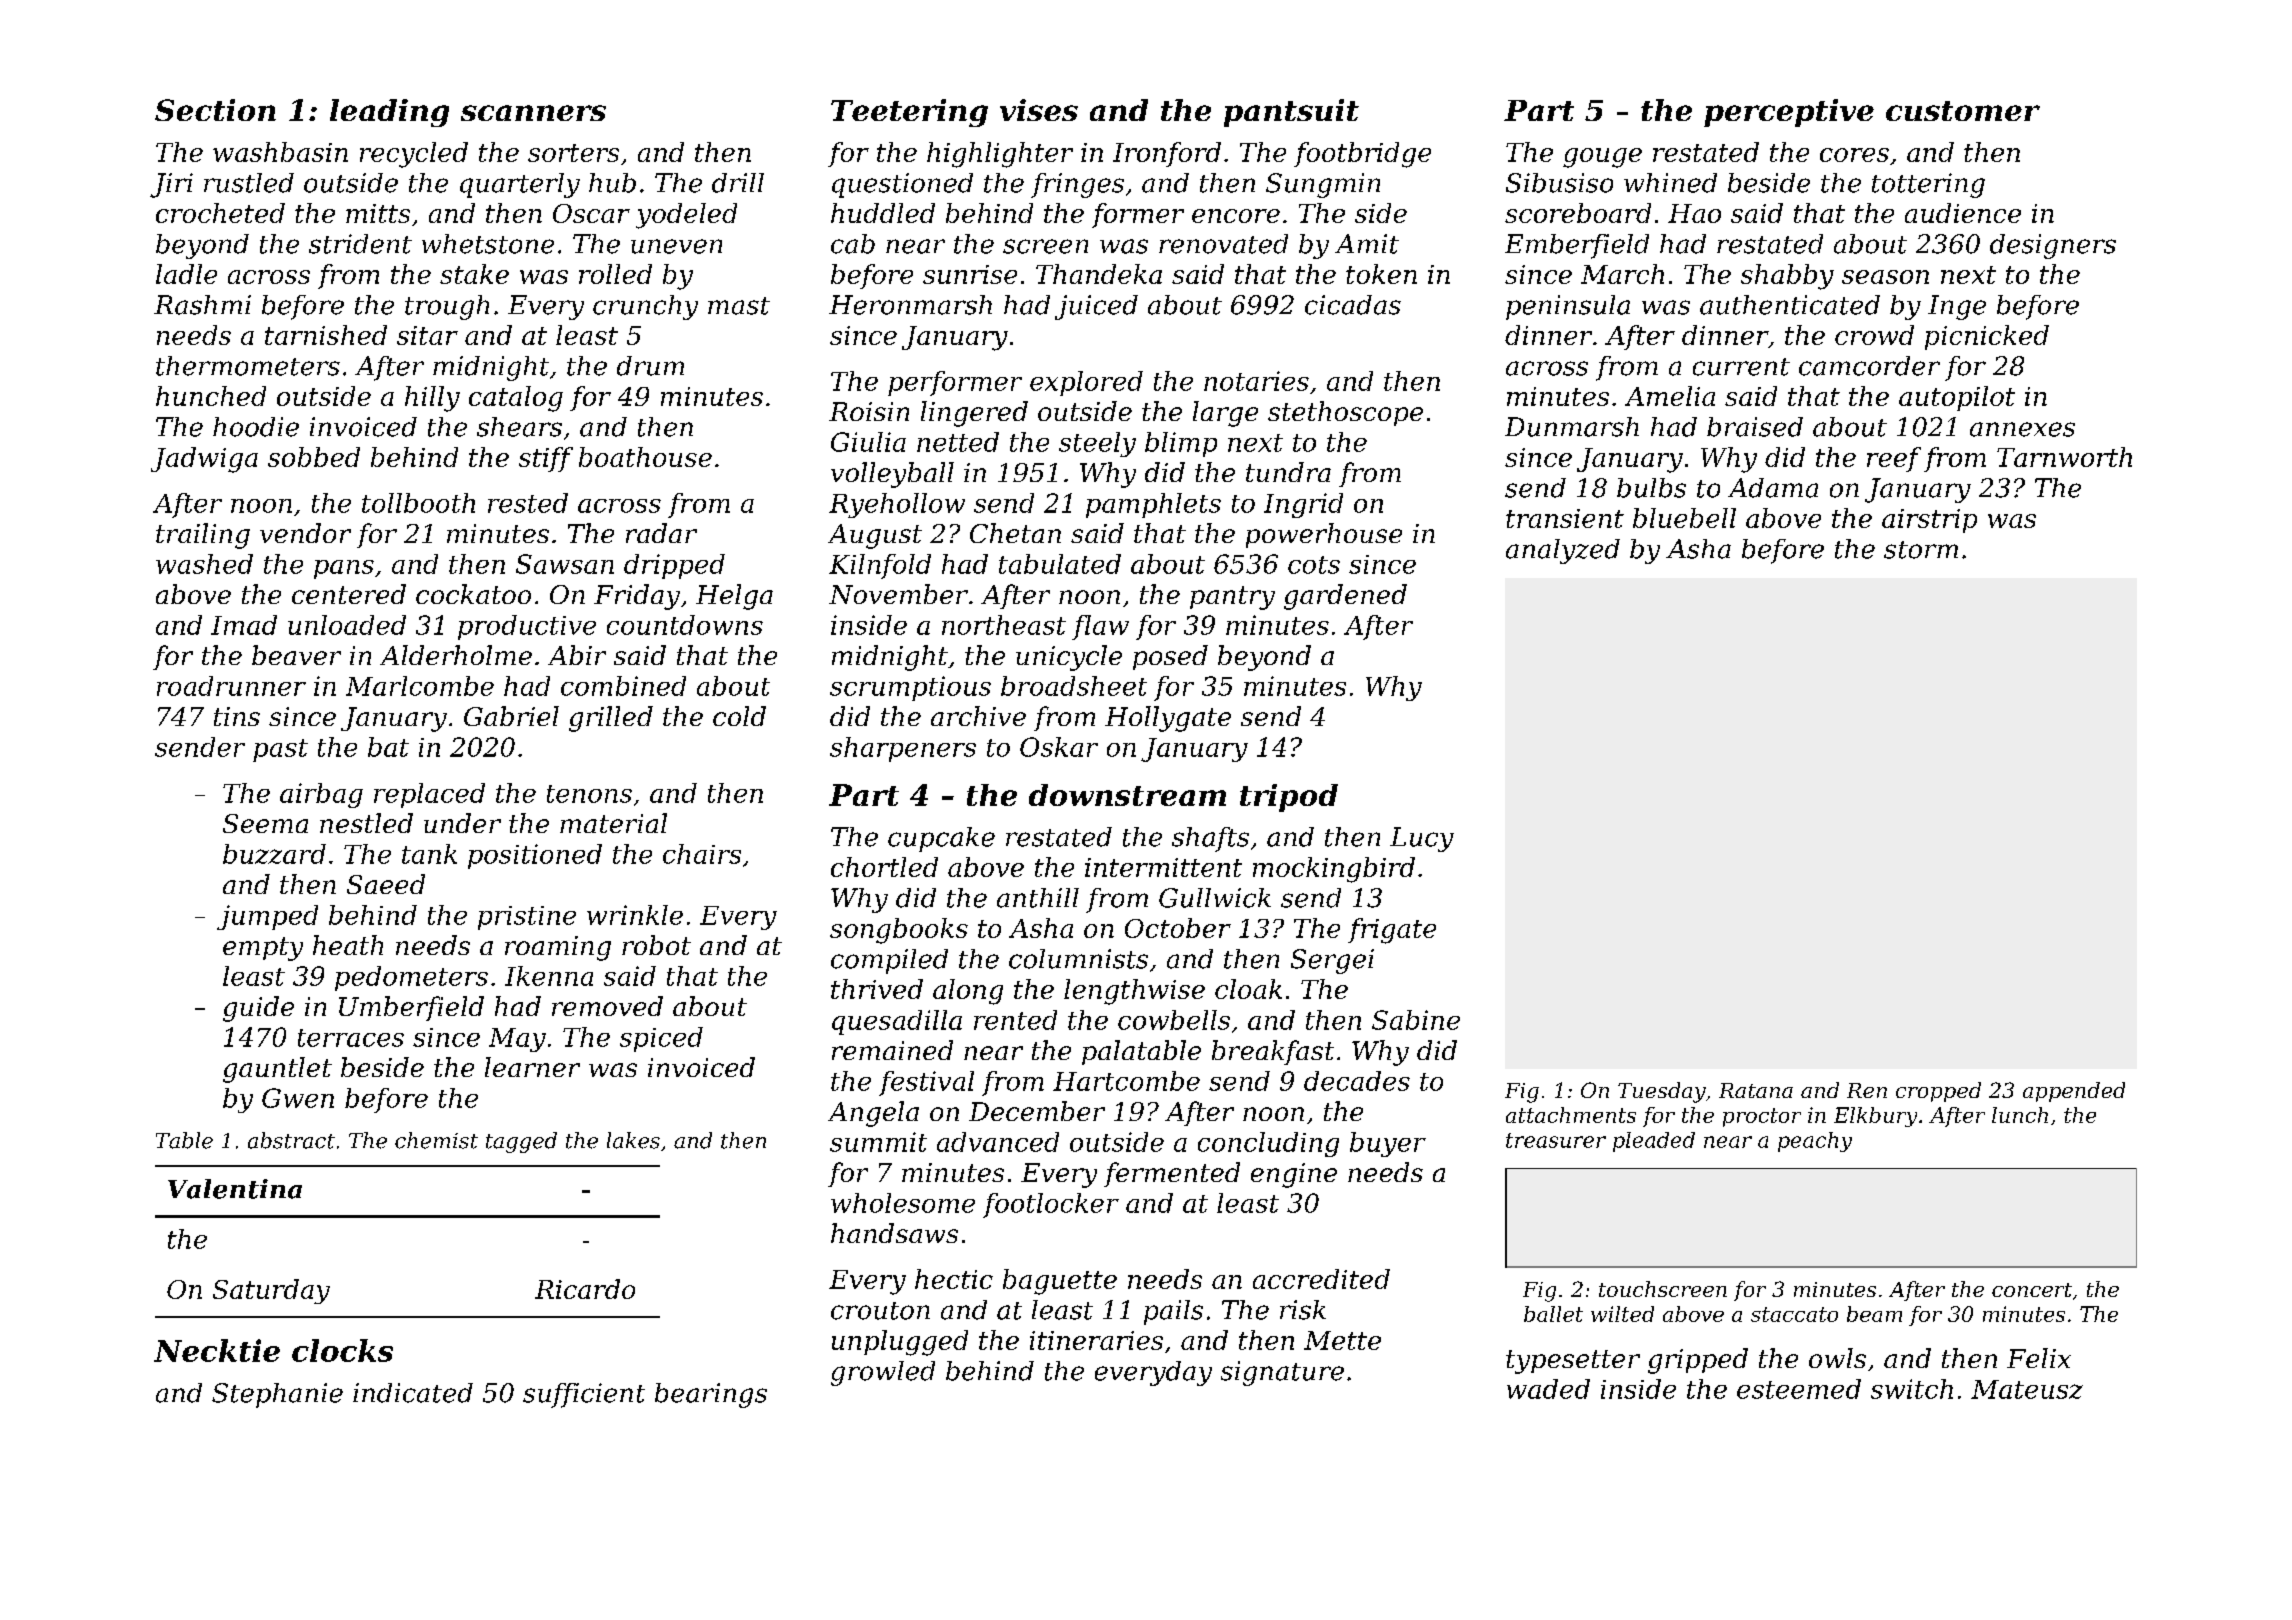 This screenshot has height=1620, width=2292. What do you see at coordinates (1894, 459) in the screenshot?
I see `reef` at bounding box center [1894, 459].
